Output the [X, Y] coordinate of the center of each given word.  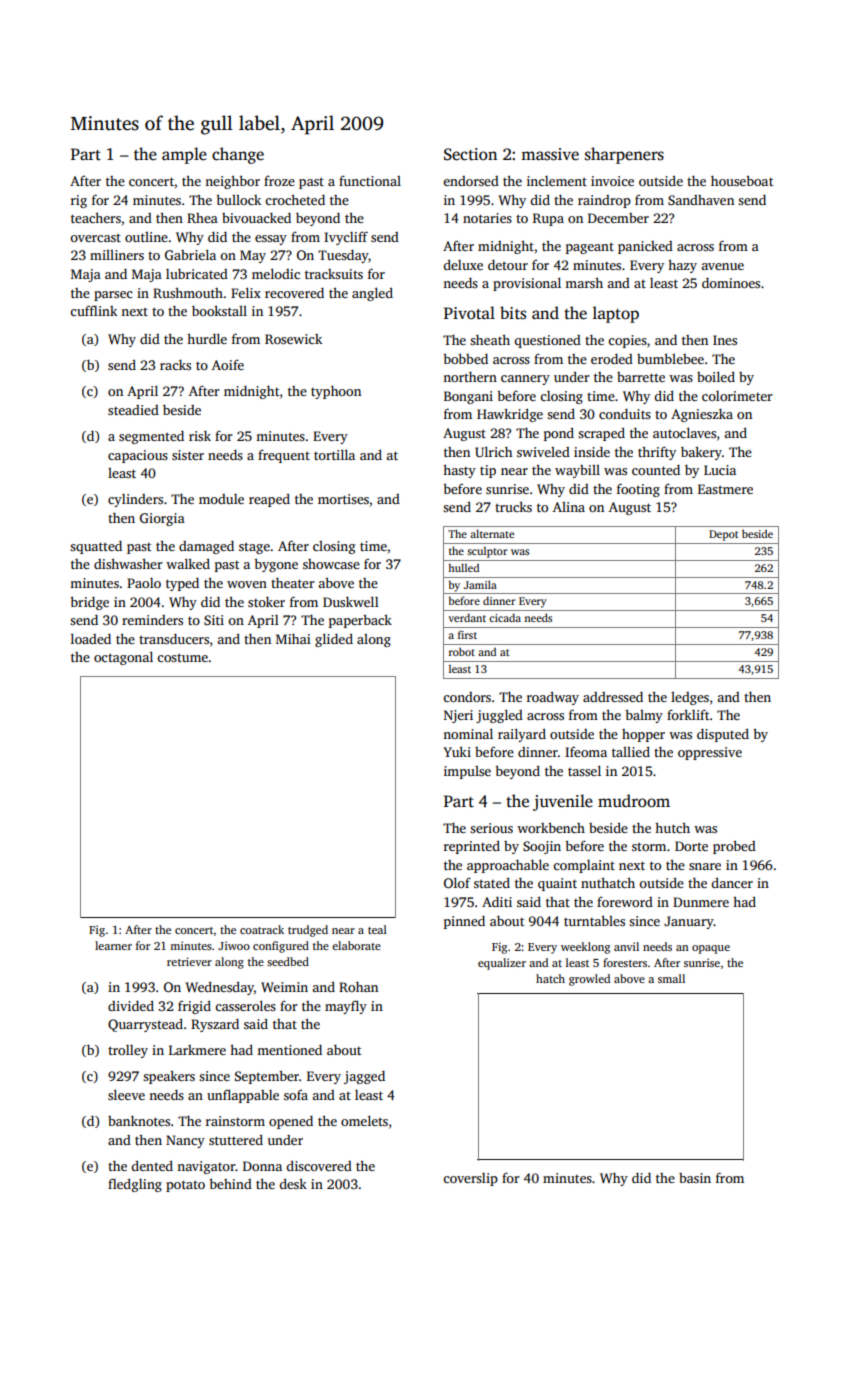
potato [185, 1186]
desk [293, 1183]
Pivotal [469, 313]
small [671, 978]
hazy [682, 266]
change [238, 155]
